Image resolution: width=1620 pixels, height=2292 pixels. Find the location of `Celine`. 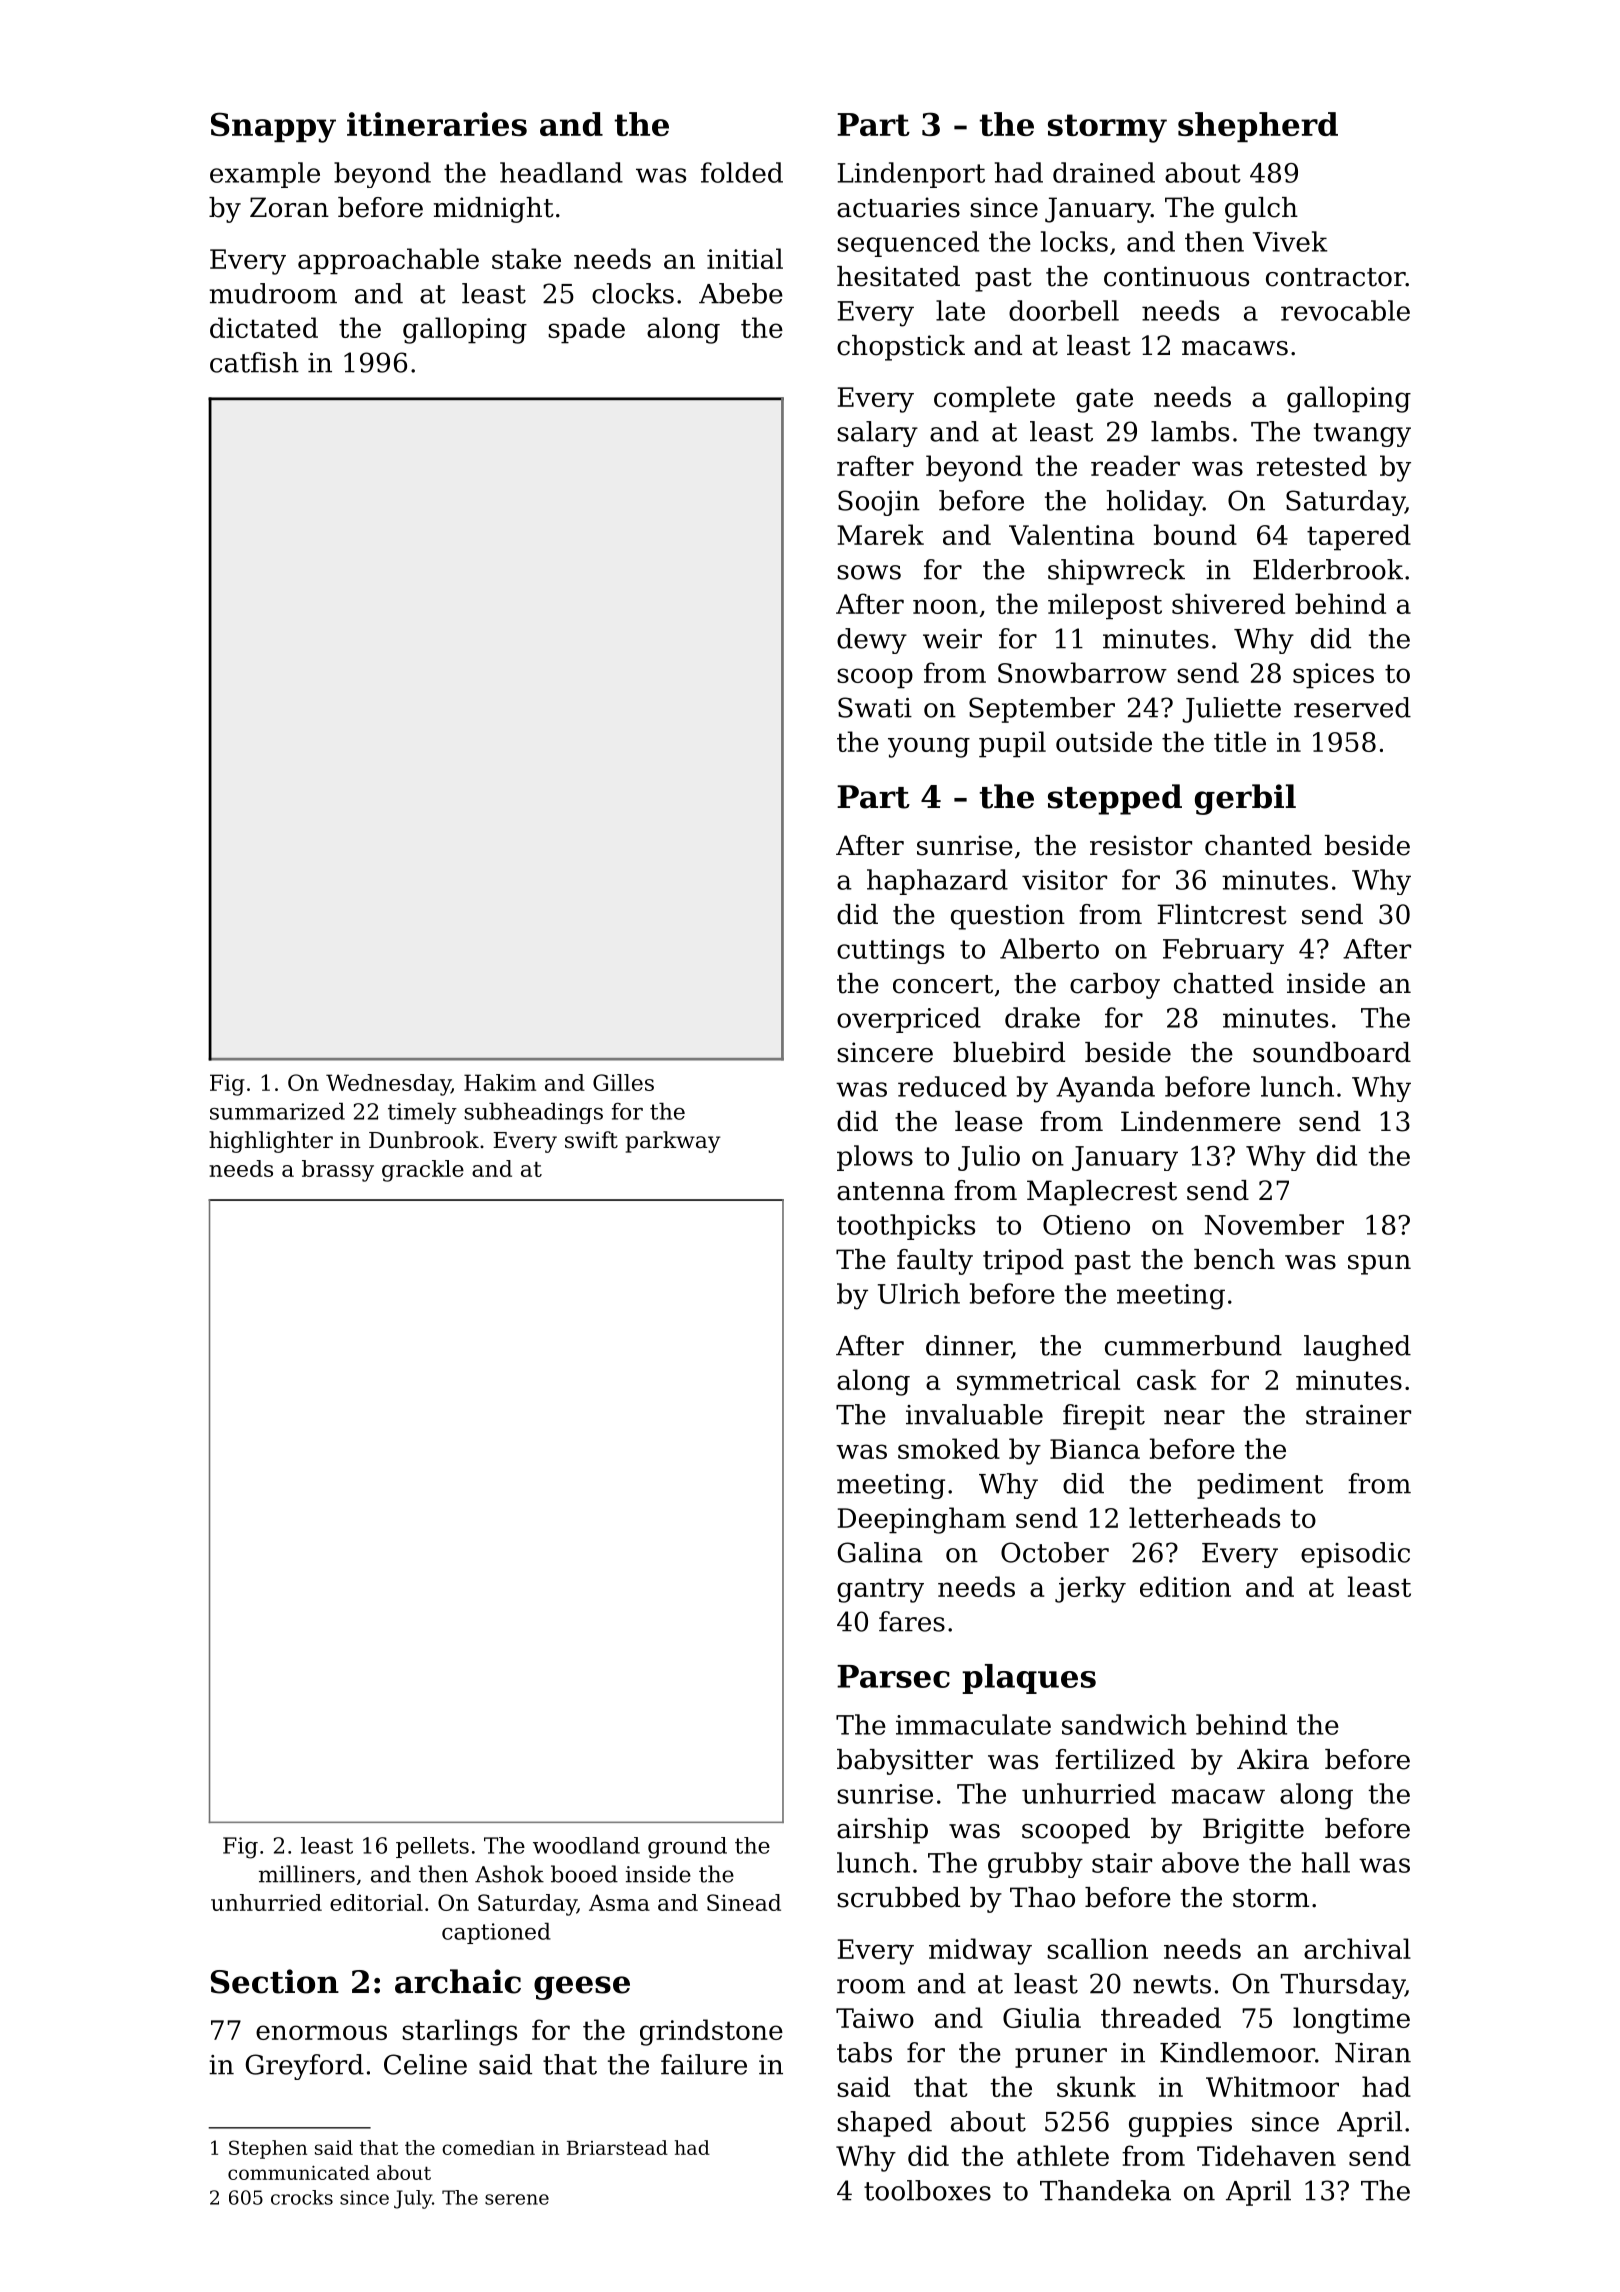

Celine is located at coordinates (425, 2064).
